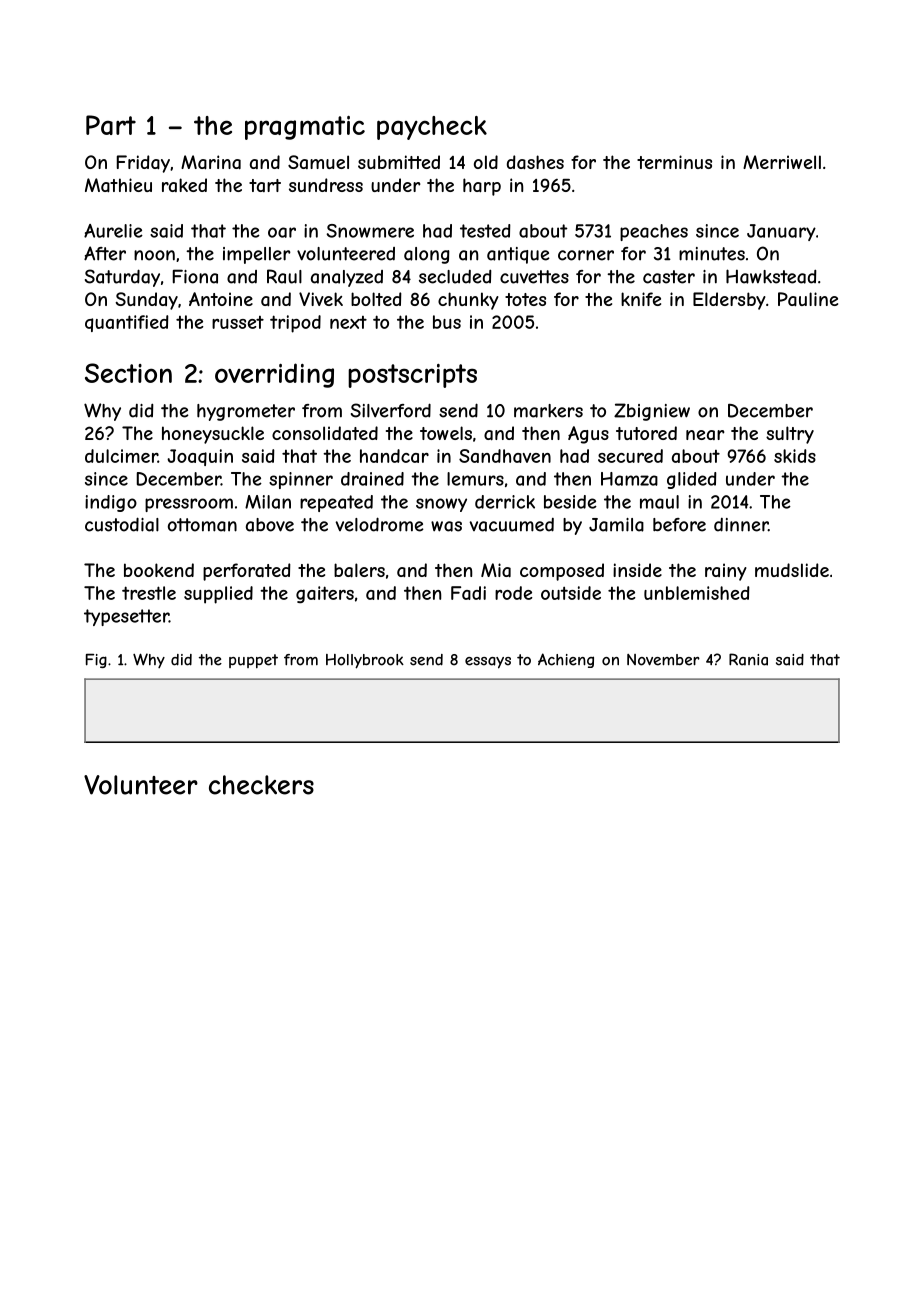 The width and height of the page is (924, 1308). I want to click on markers, so click(548, 411).
